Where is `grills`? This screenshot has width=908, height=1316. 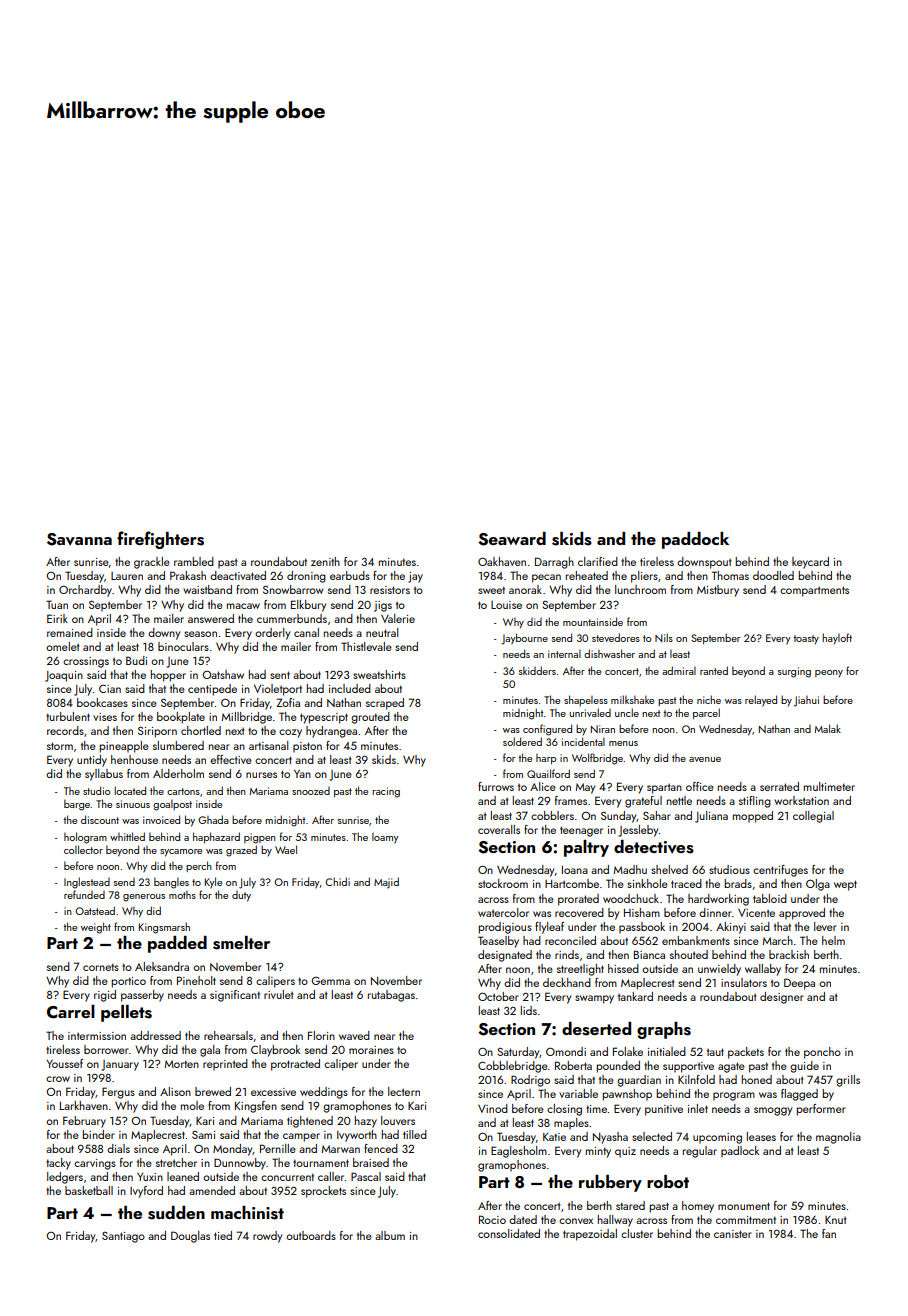
grills is located at coordinates (848, 1081).
